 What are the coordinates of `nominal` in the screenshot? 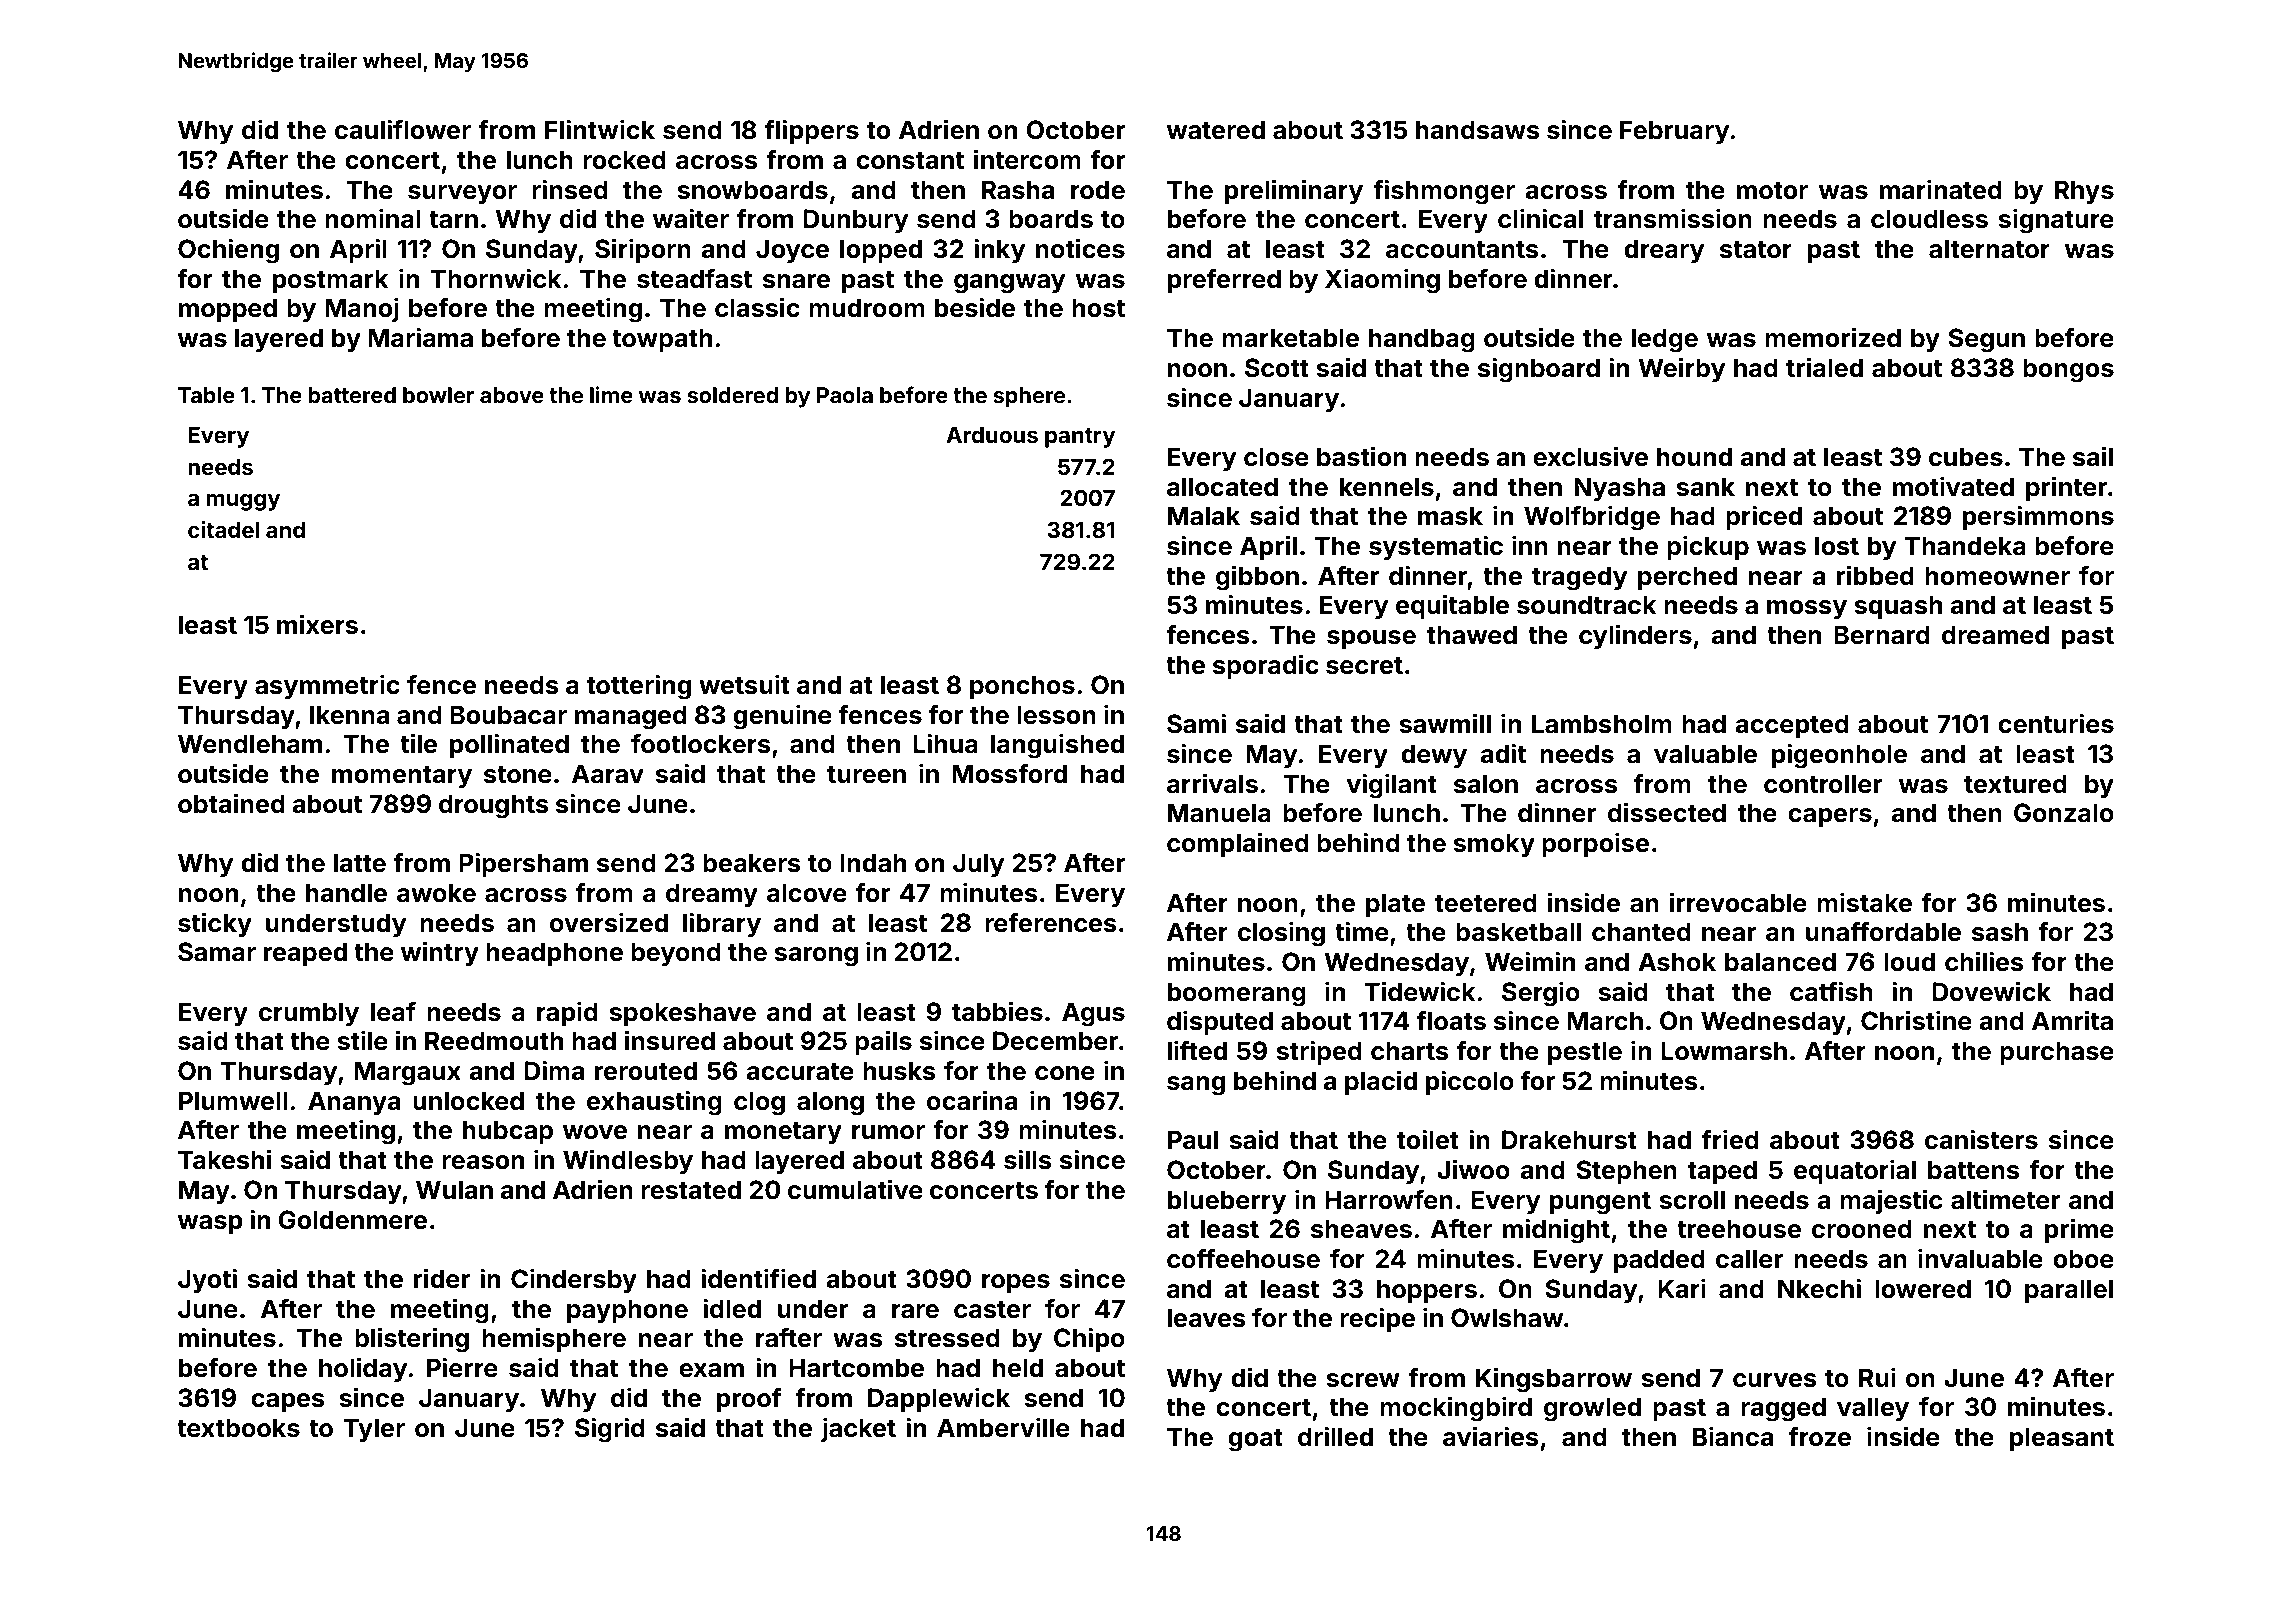 It's located at (373, 218).
